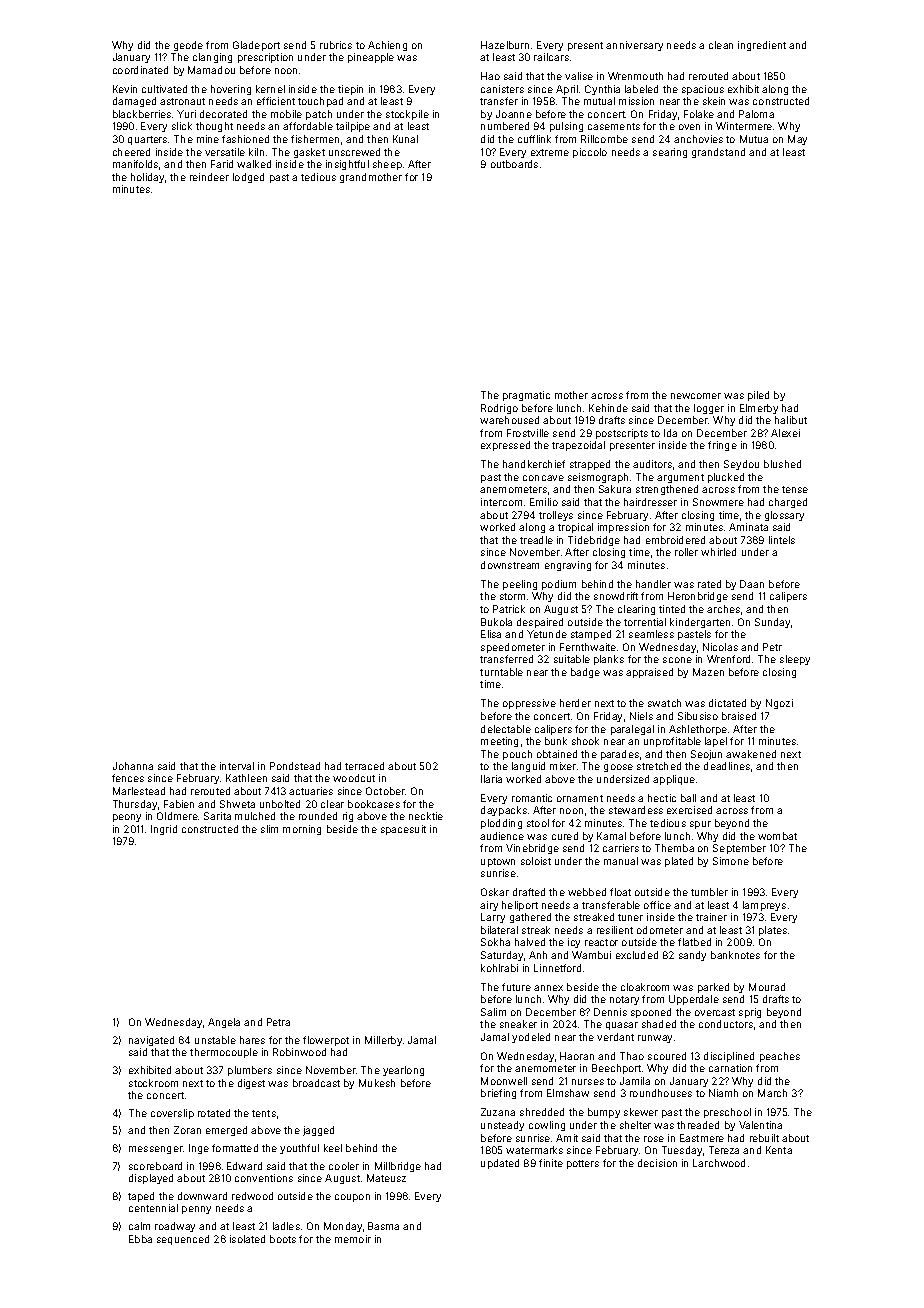  What do you see at coordinates (764, 1138) in the screenshot?
I see `rebuilt` at bounding box center [764, 1138].
